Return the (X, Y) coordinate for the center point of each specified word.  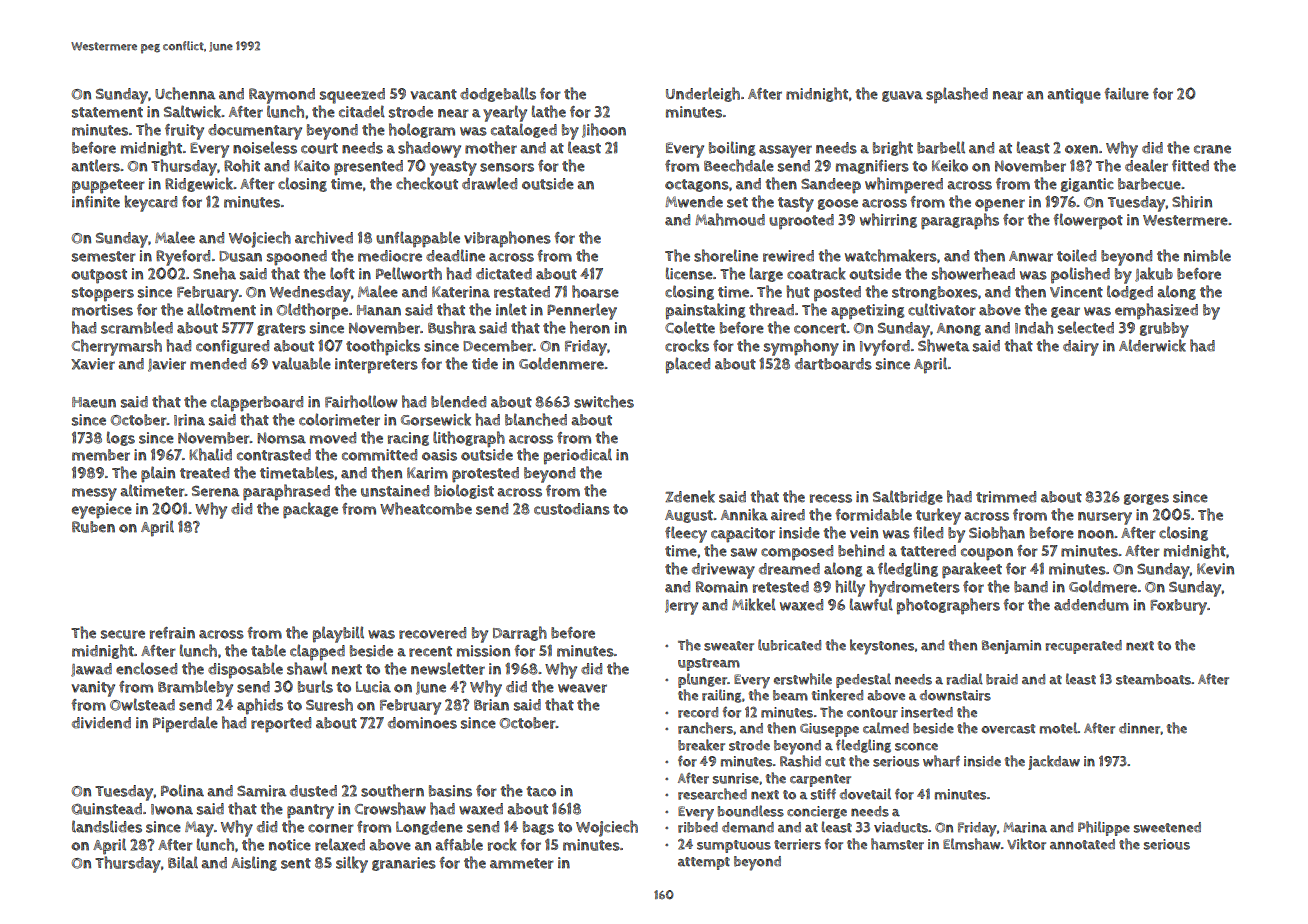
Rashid (800, 761)
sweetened (1167, 827)
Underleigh (703, 94)
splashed (957, 95)
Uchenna (185, 93)
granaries (404, 864)
